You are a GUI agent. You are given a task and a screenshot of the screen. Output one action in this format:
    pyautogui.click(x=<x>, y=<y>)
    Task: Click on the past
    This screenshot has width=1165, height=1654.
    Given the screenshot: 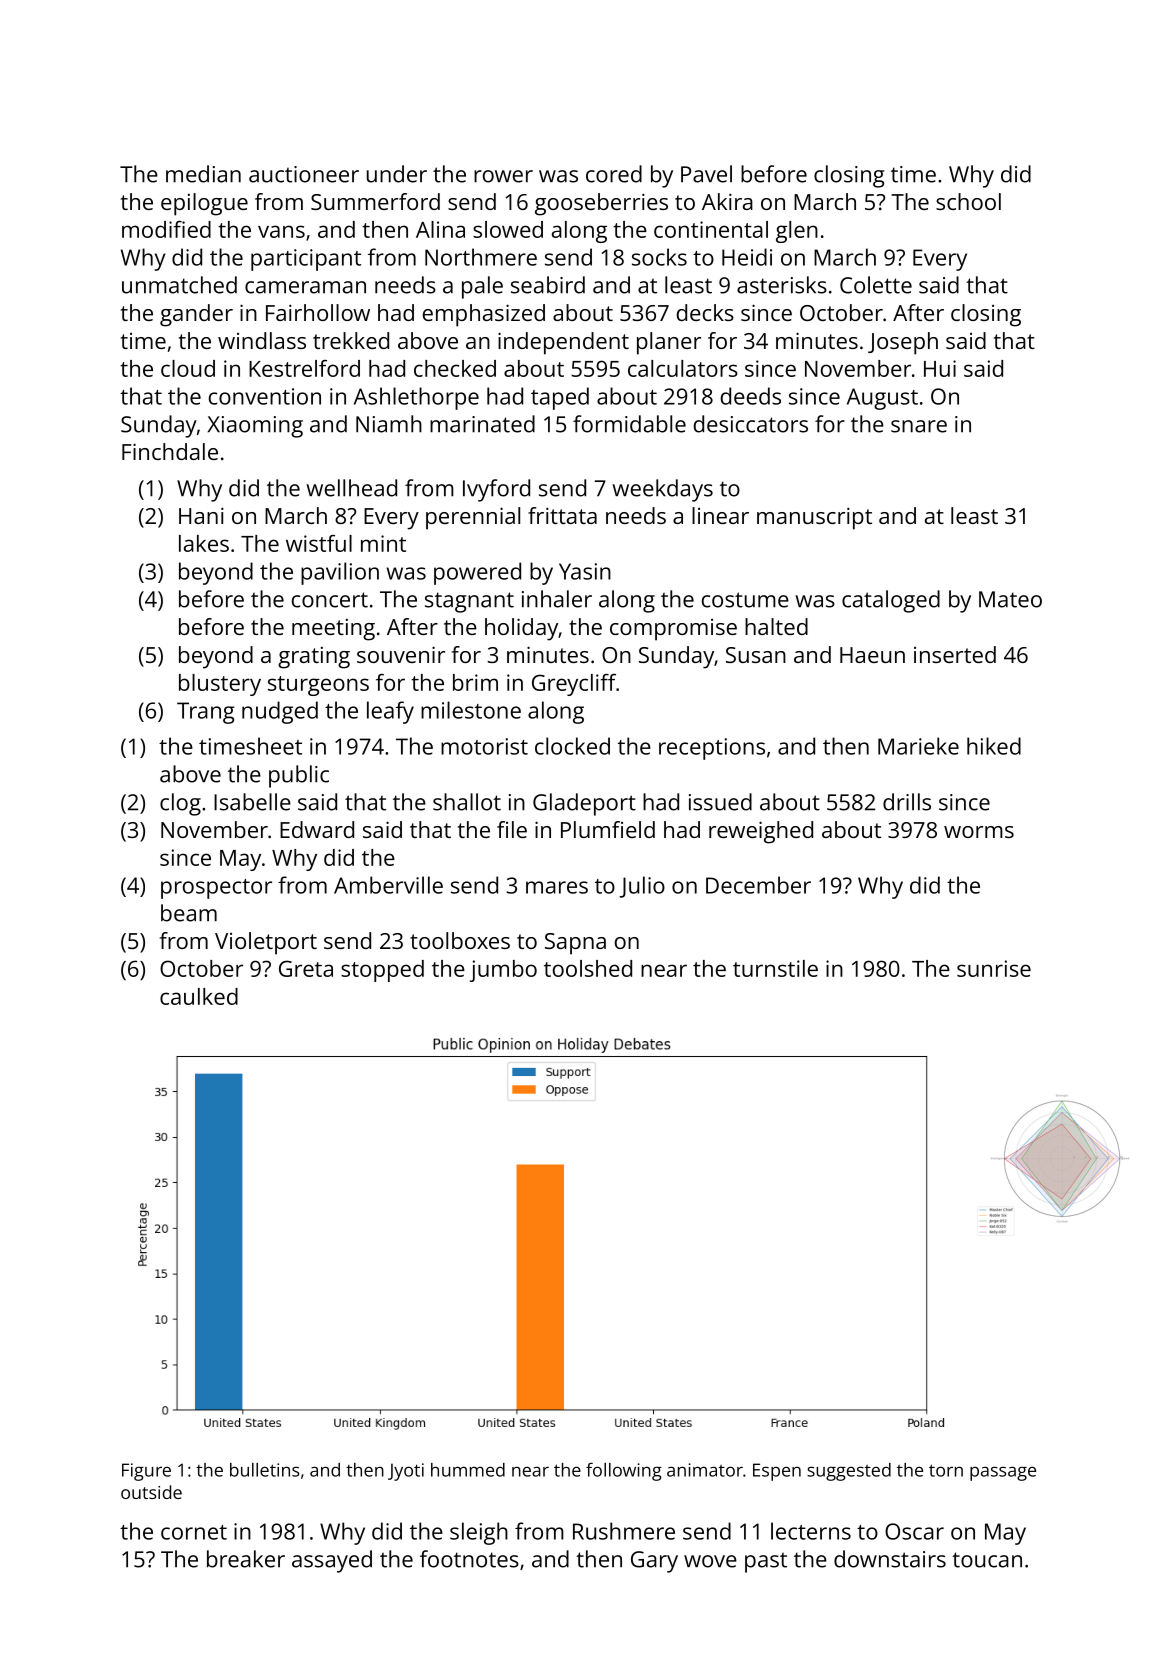 What is the action you would take?
    pyautogui.click(x=766, y=1563)
